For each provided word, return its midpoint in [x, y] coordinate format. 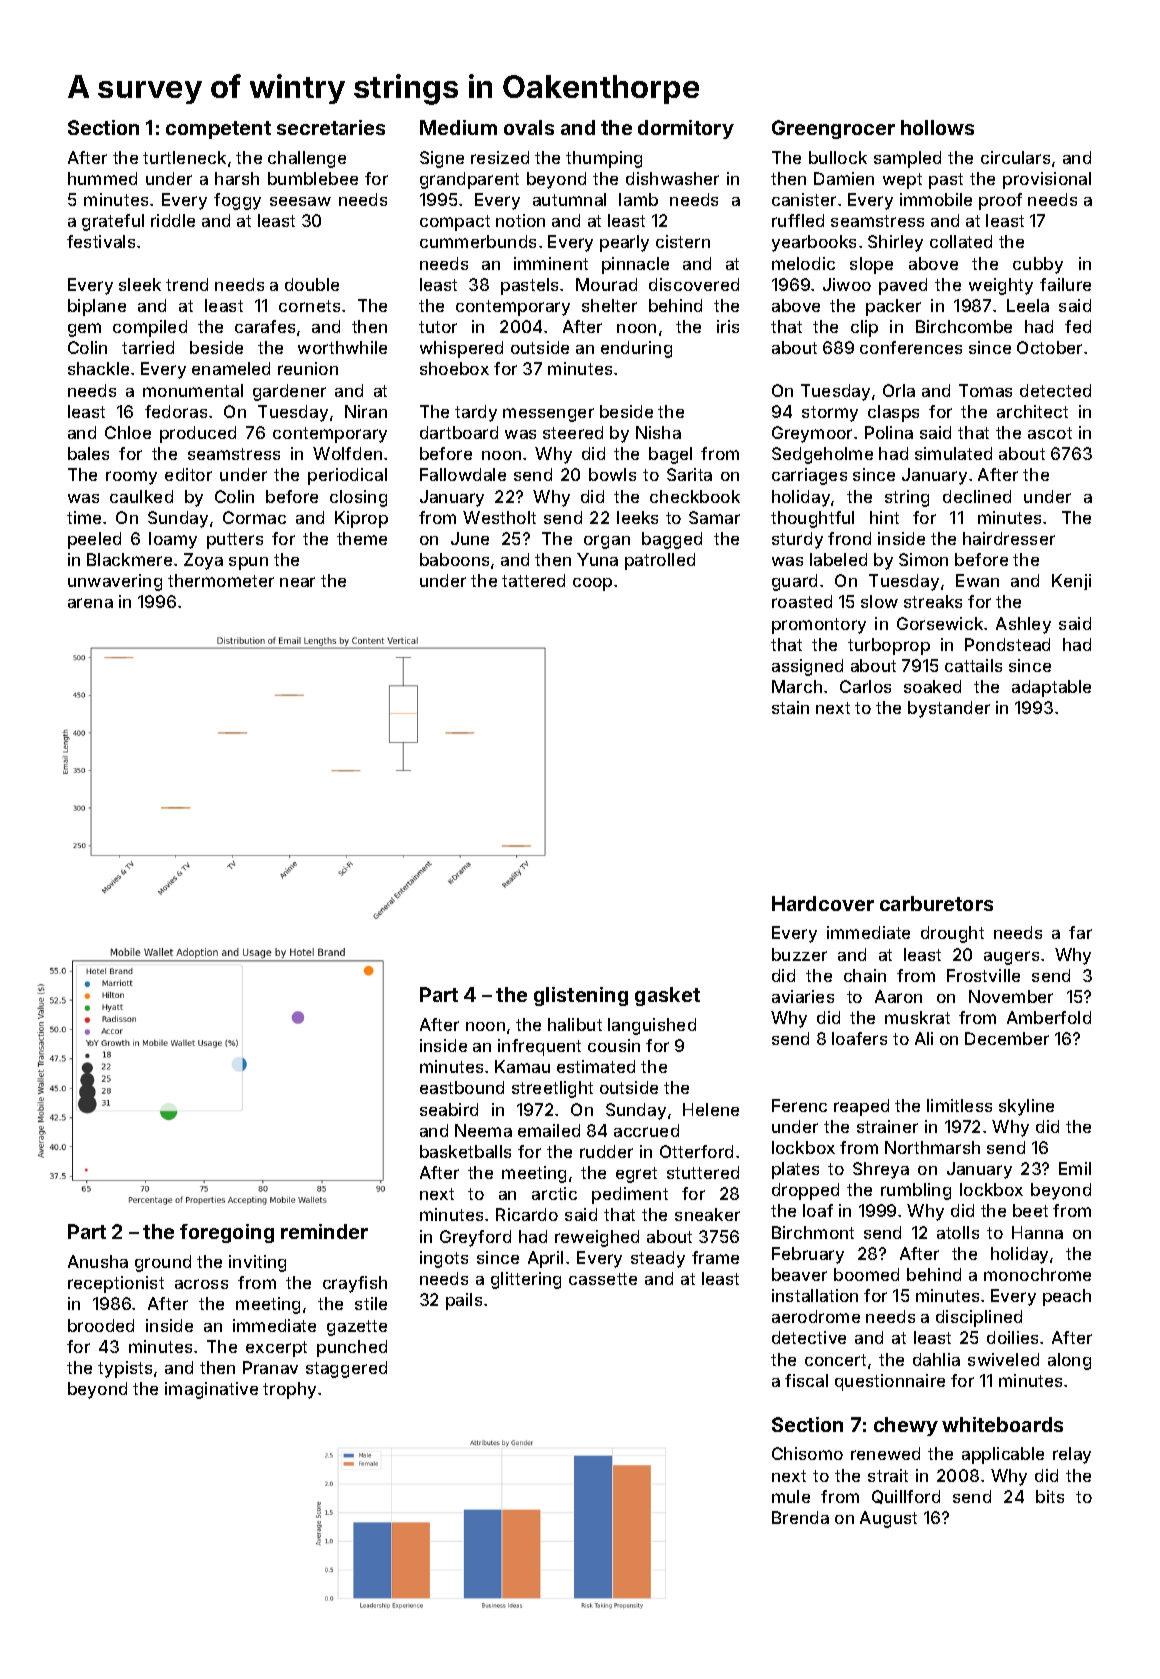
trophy [289, 1390]
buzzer [799, 954]
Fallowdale [463, 474]
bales [88, 453]
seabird [449, 1109]
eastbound [462, 1087]
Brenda [800, 1517]
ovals [529, 127]
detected [1055, 390]
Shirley [895, 243]
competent [218, 130]
